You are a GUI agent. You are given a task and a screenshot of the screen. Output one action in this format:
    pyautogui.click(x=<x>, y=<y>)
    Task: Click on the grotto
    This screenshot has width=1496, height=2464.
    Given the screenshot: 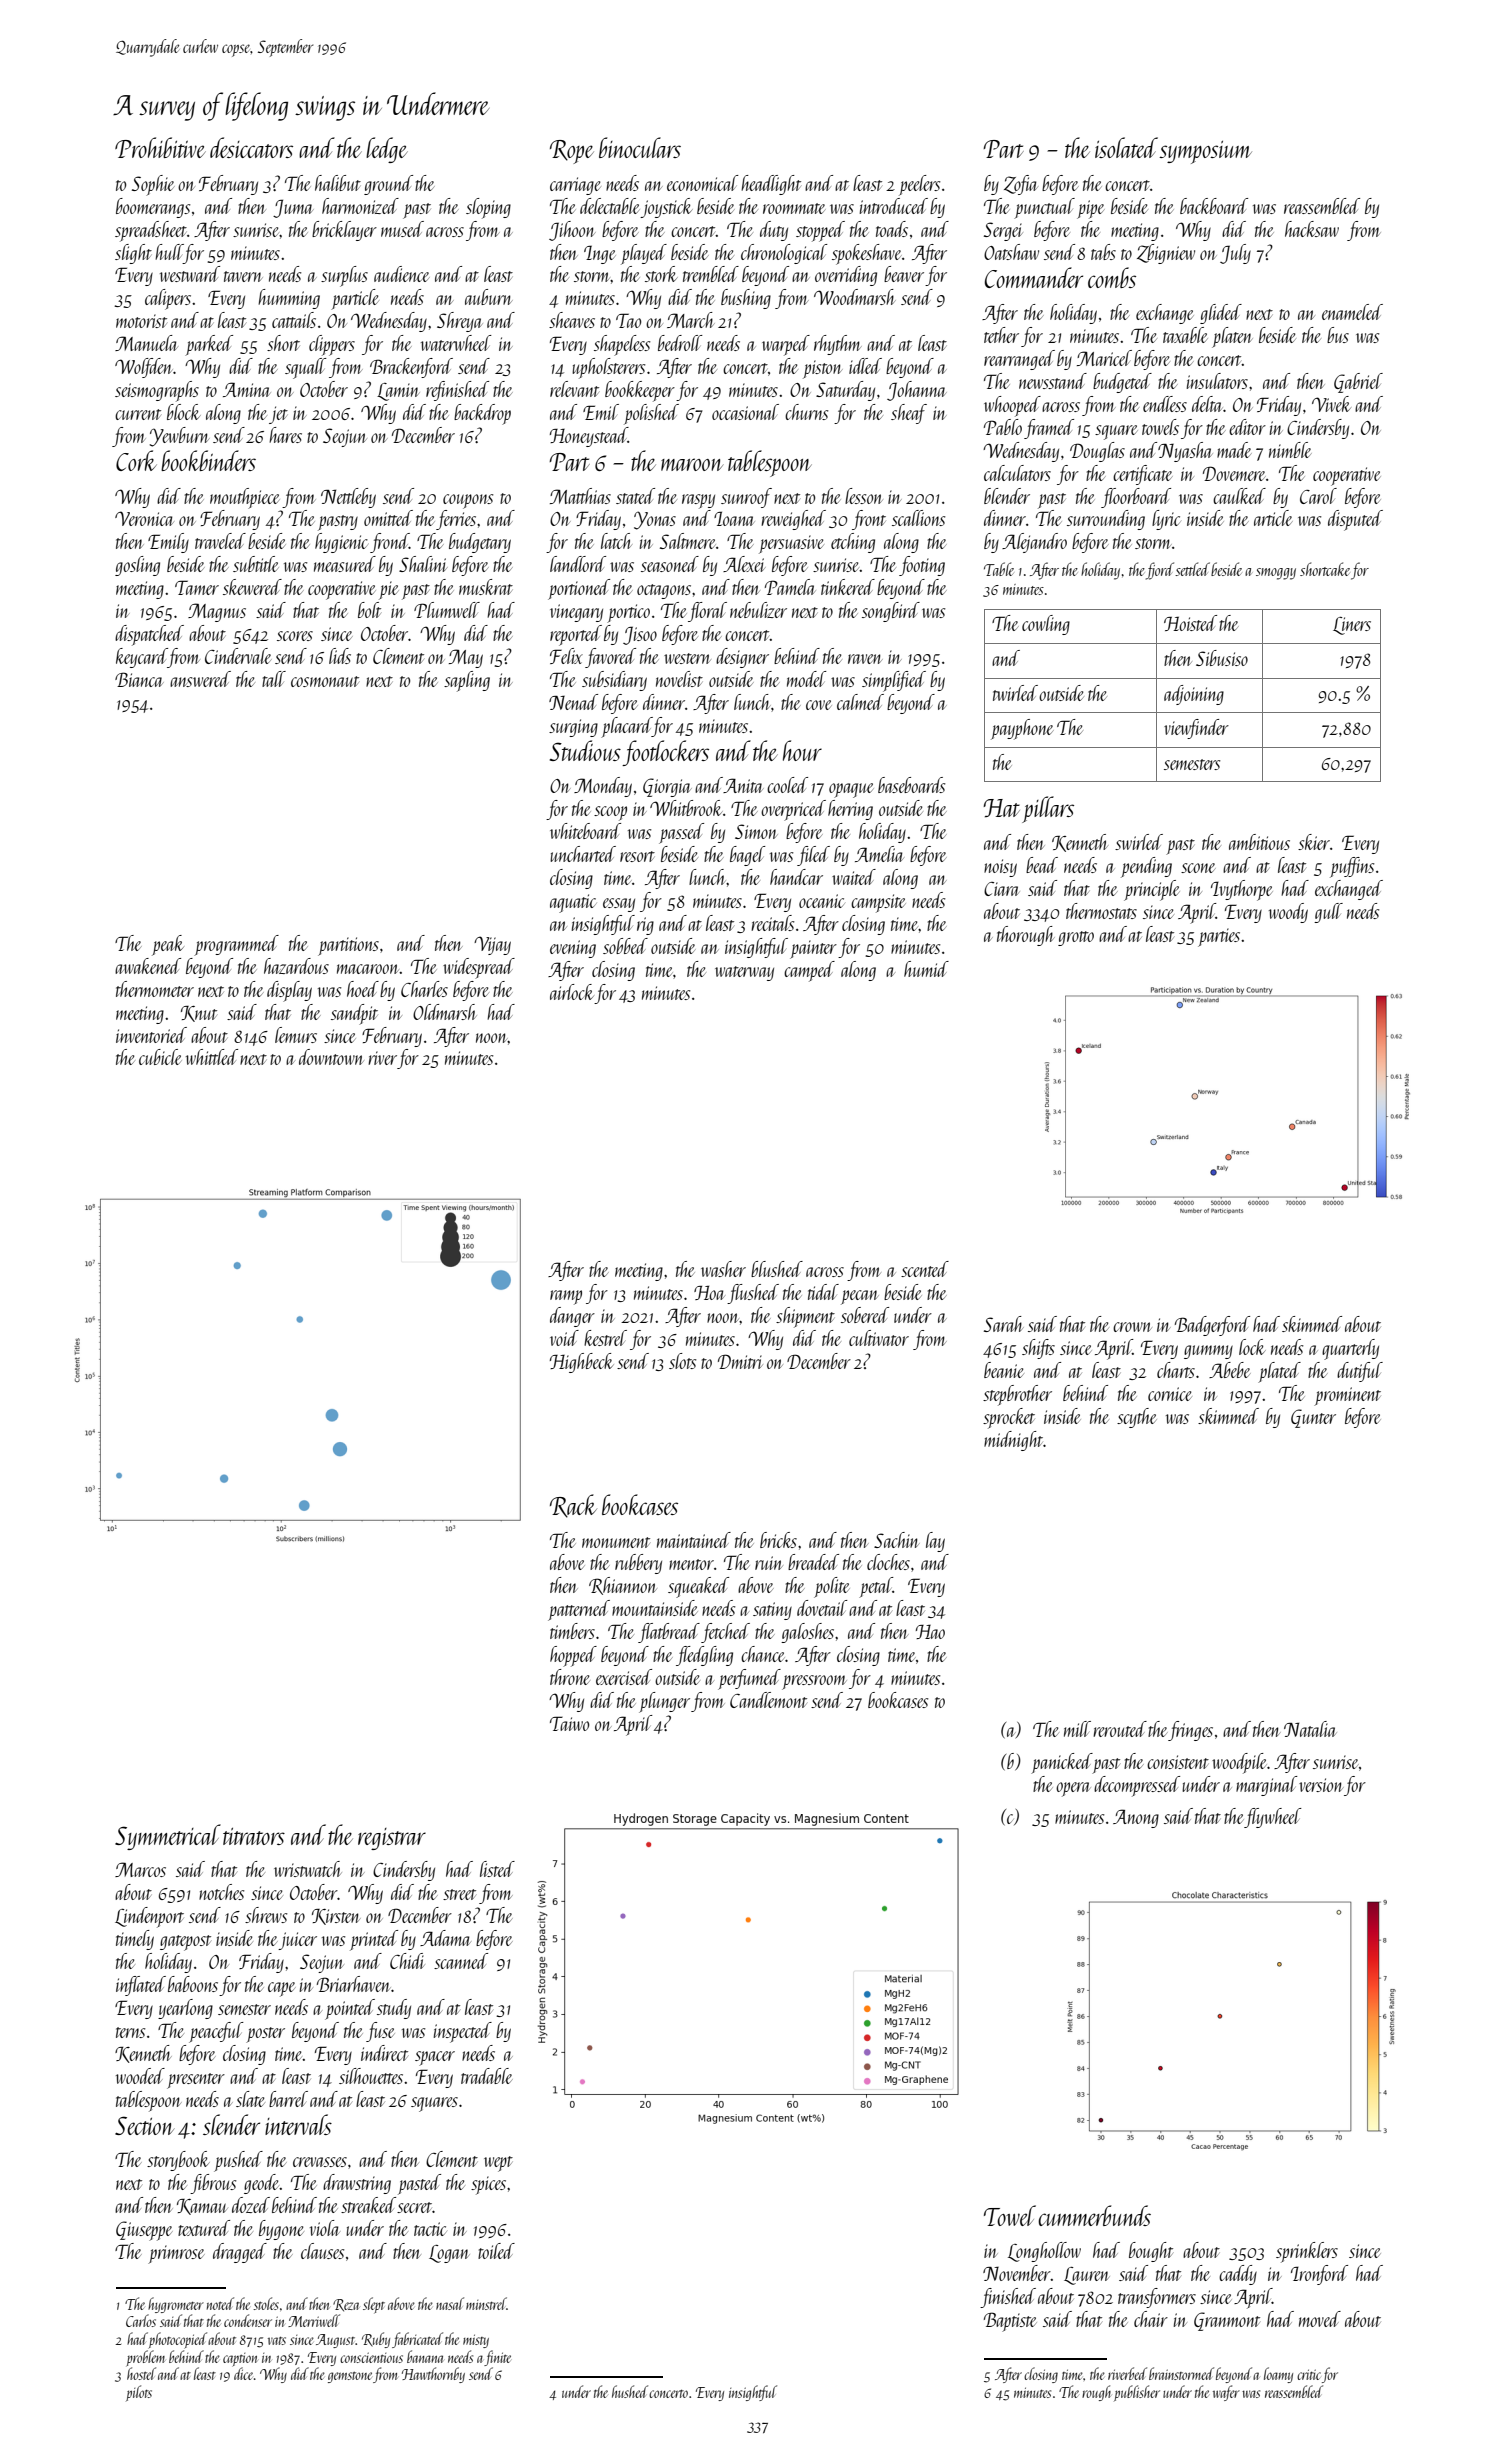 What is the action you would take?
    pyautogui.click(x=1076, y=938)
